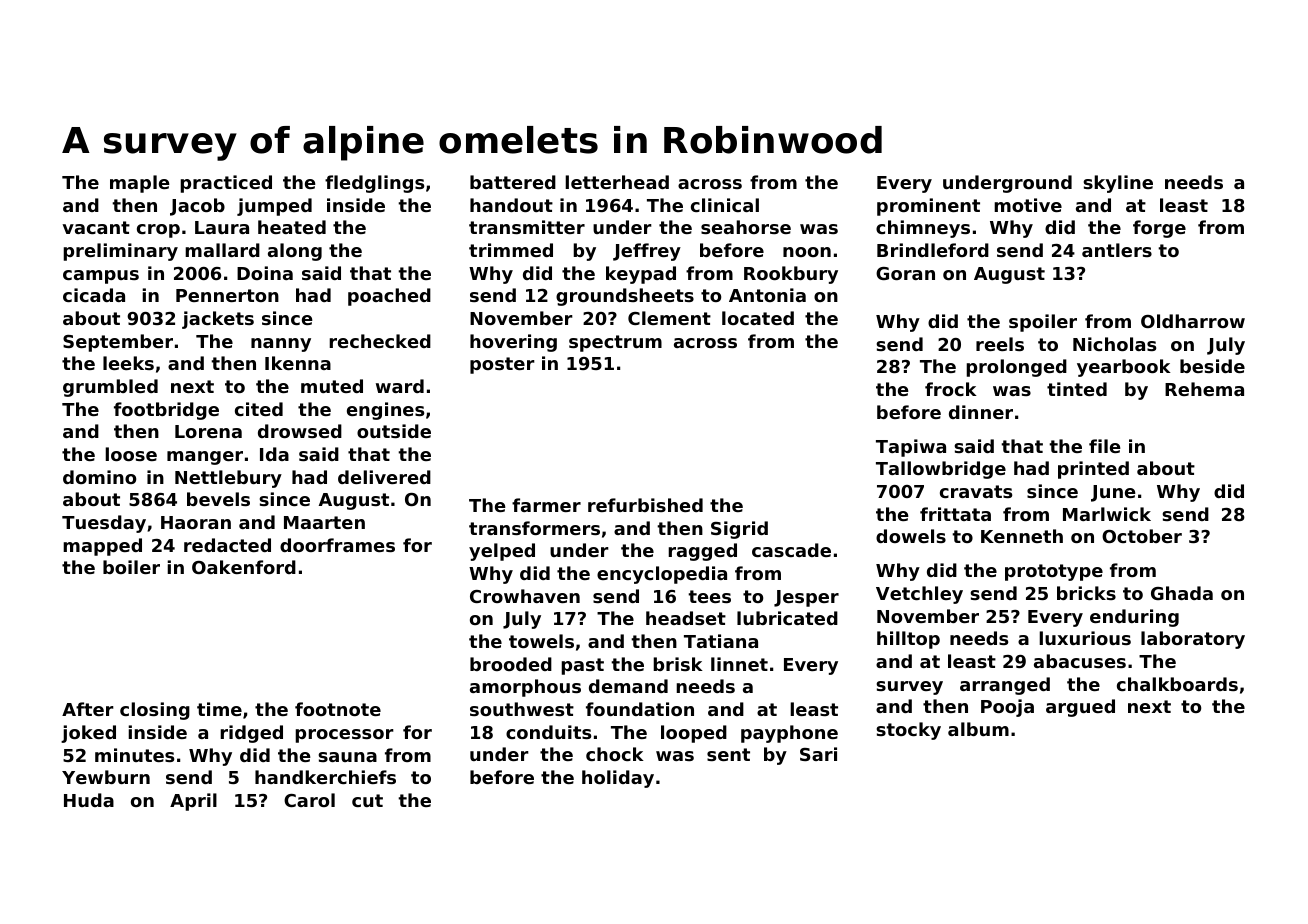 The height and width of the screenshot is (924, 1308). Describe the element at coordinates (1204, 389) in the screenshot. I see `Rehema` at that location.
